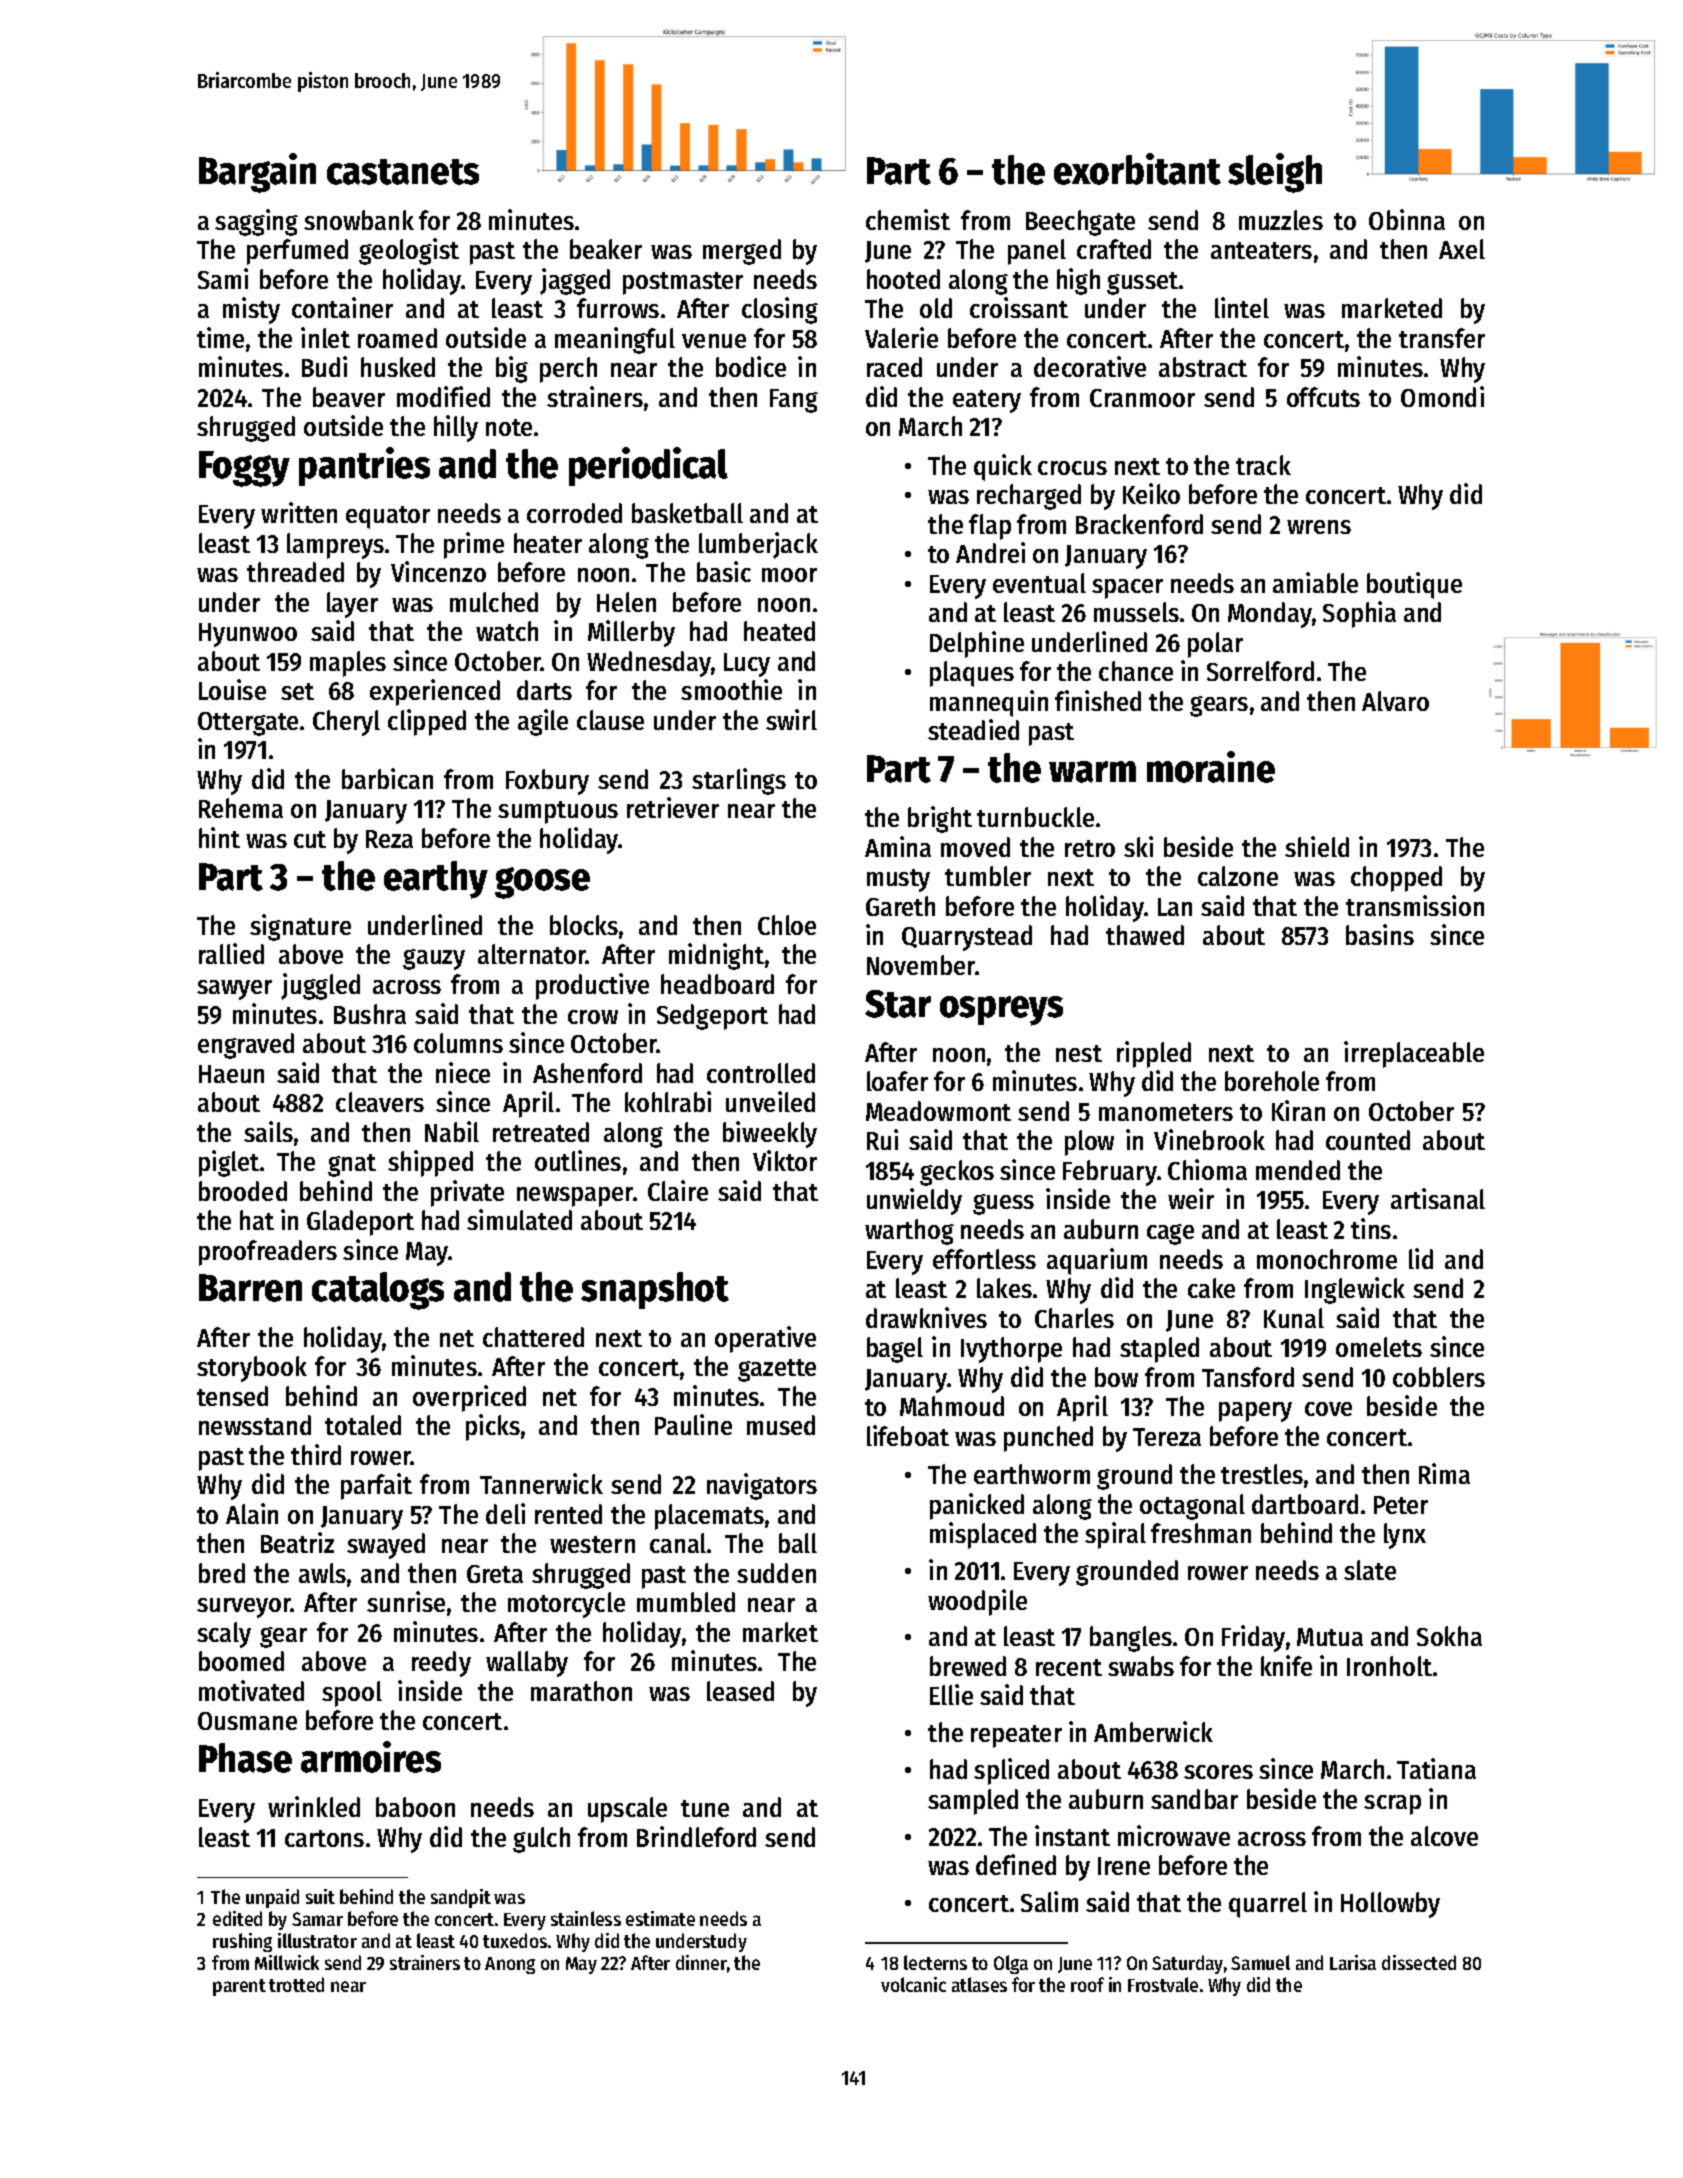  Describe the element at coordinates (376, 1486) in the screenshot. I see `parfait` at that location.
